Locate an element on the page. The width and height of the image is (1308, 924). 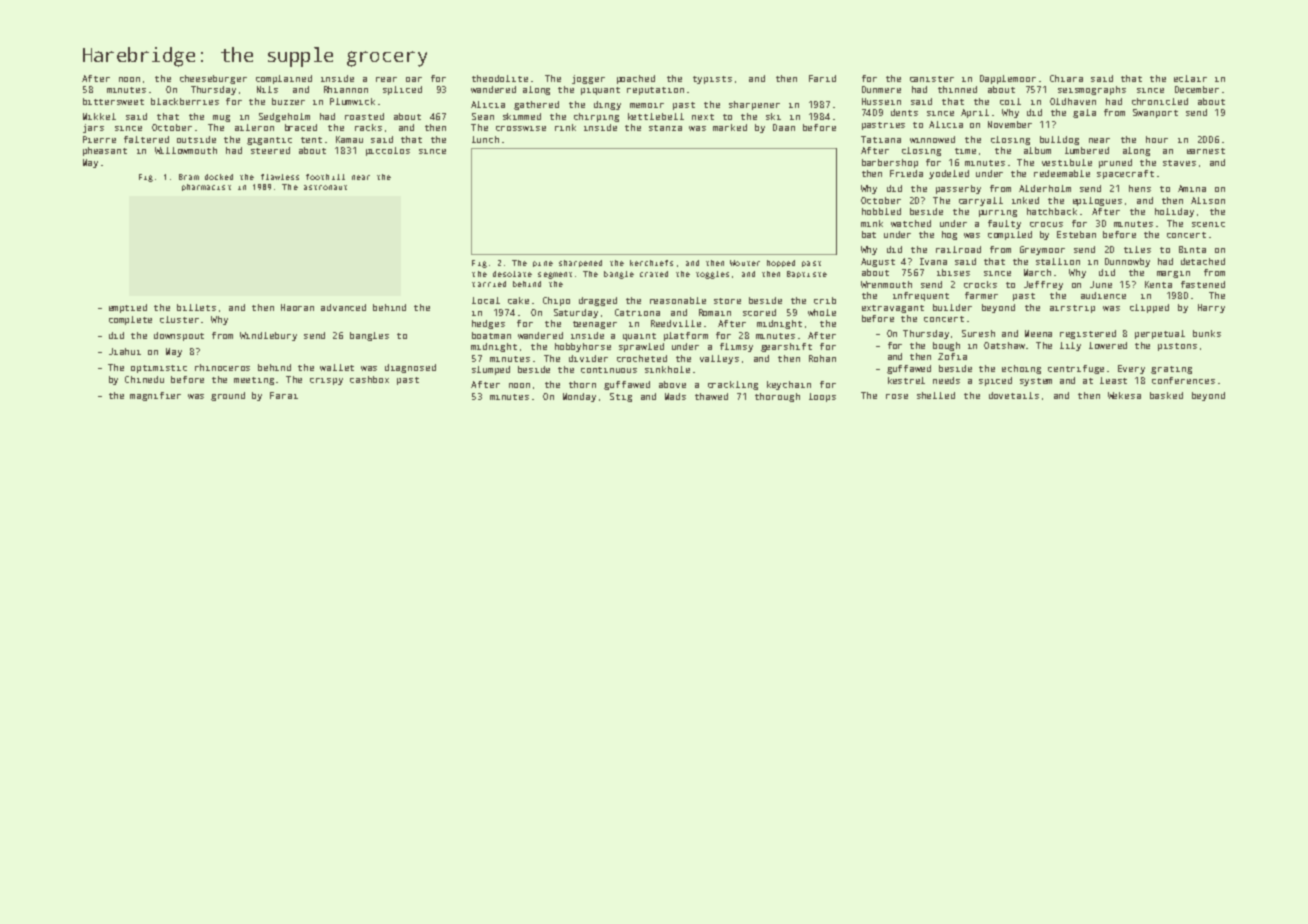
system is located at coordinates (1036, 382).
